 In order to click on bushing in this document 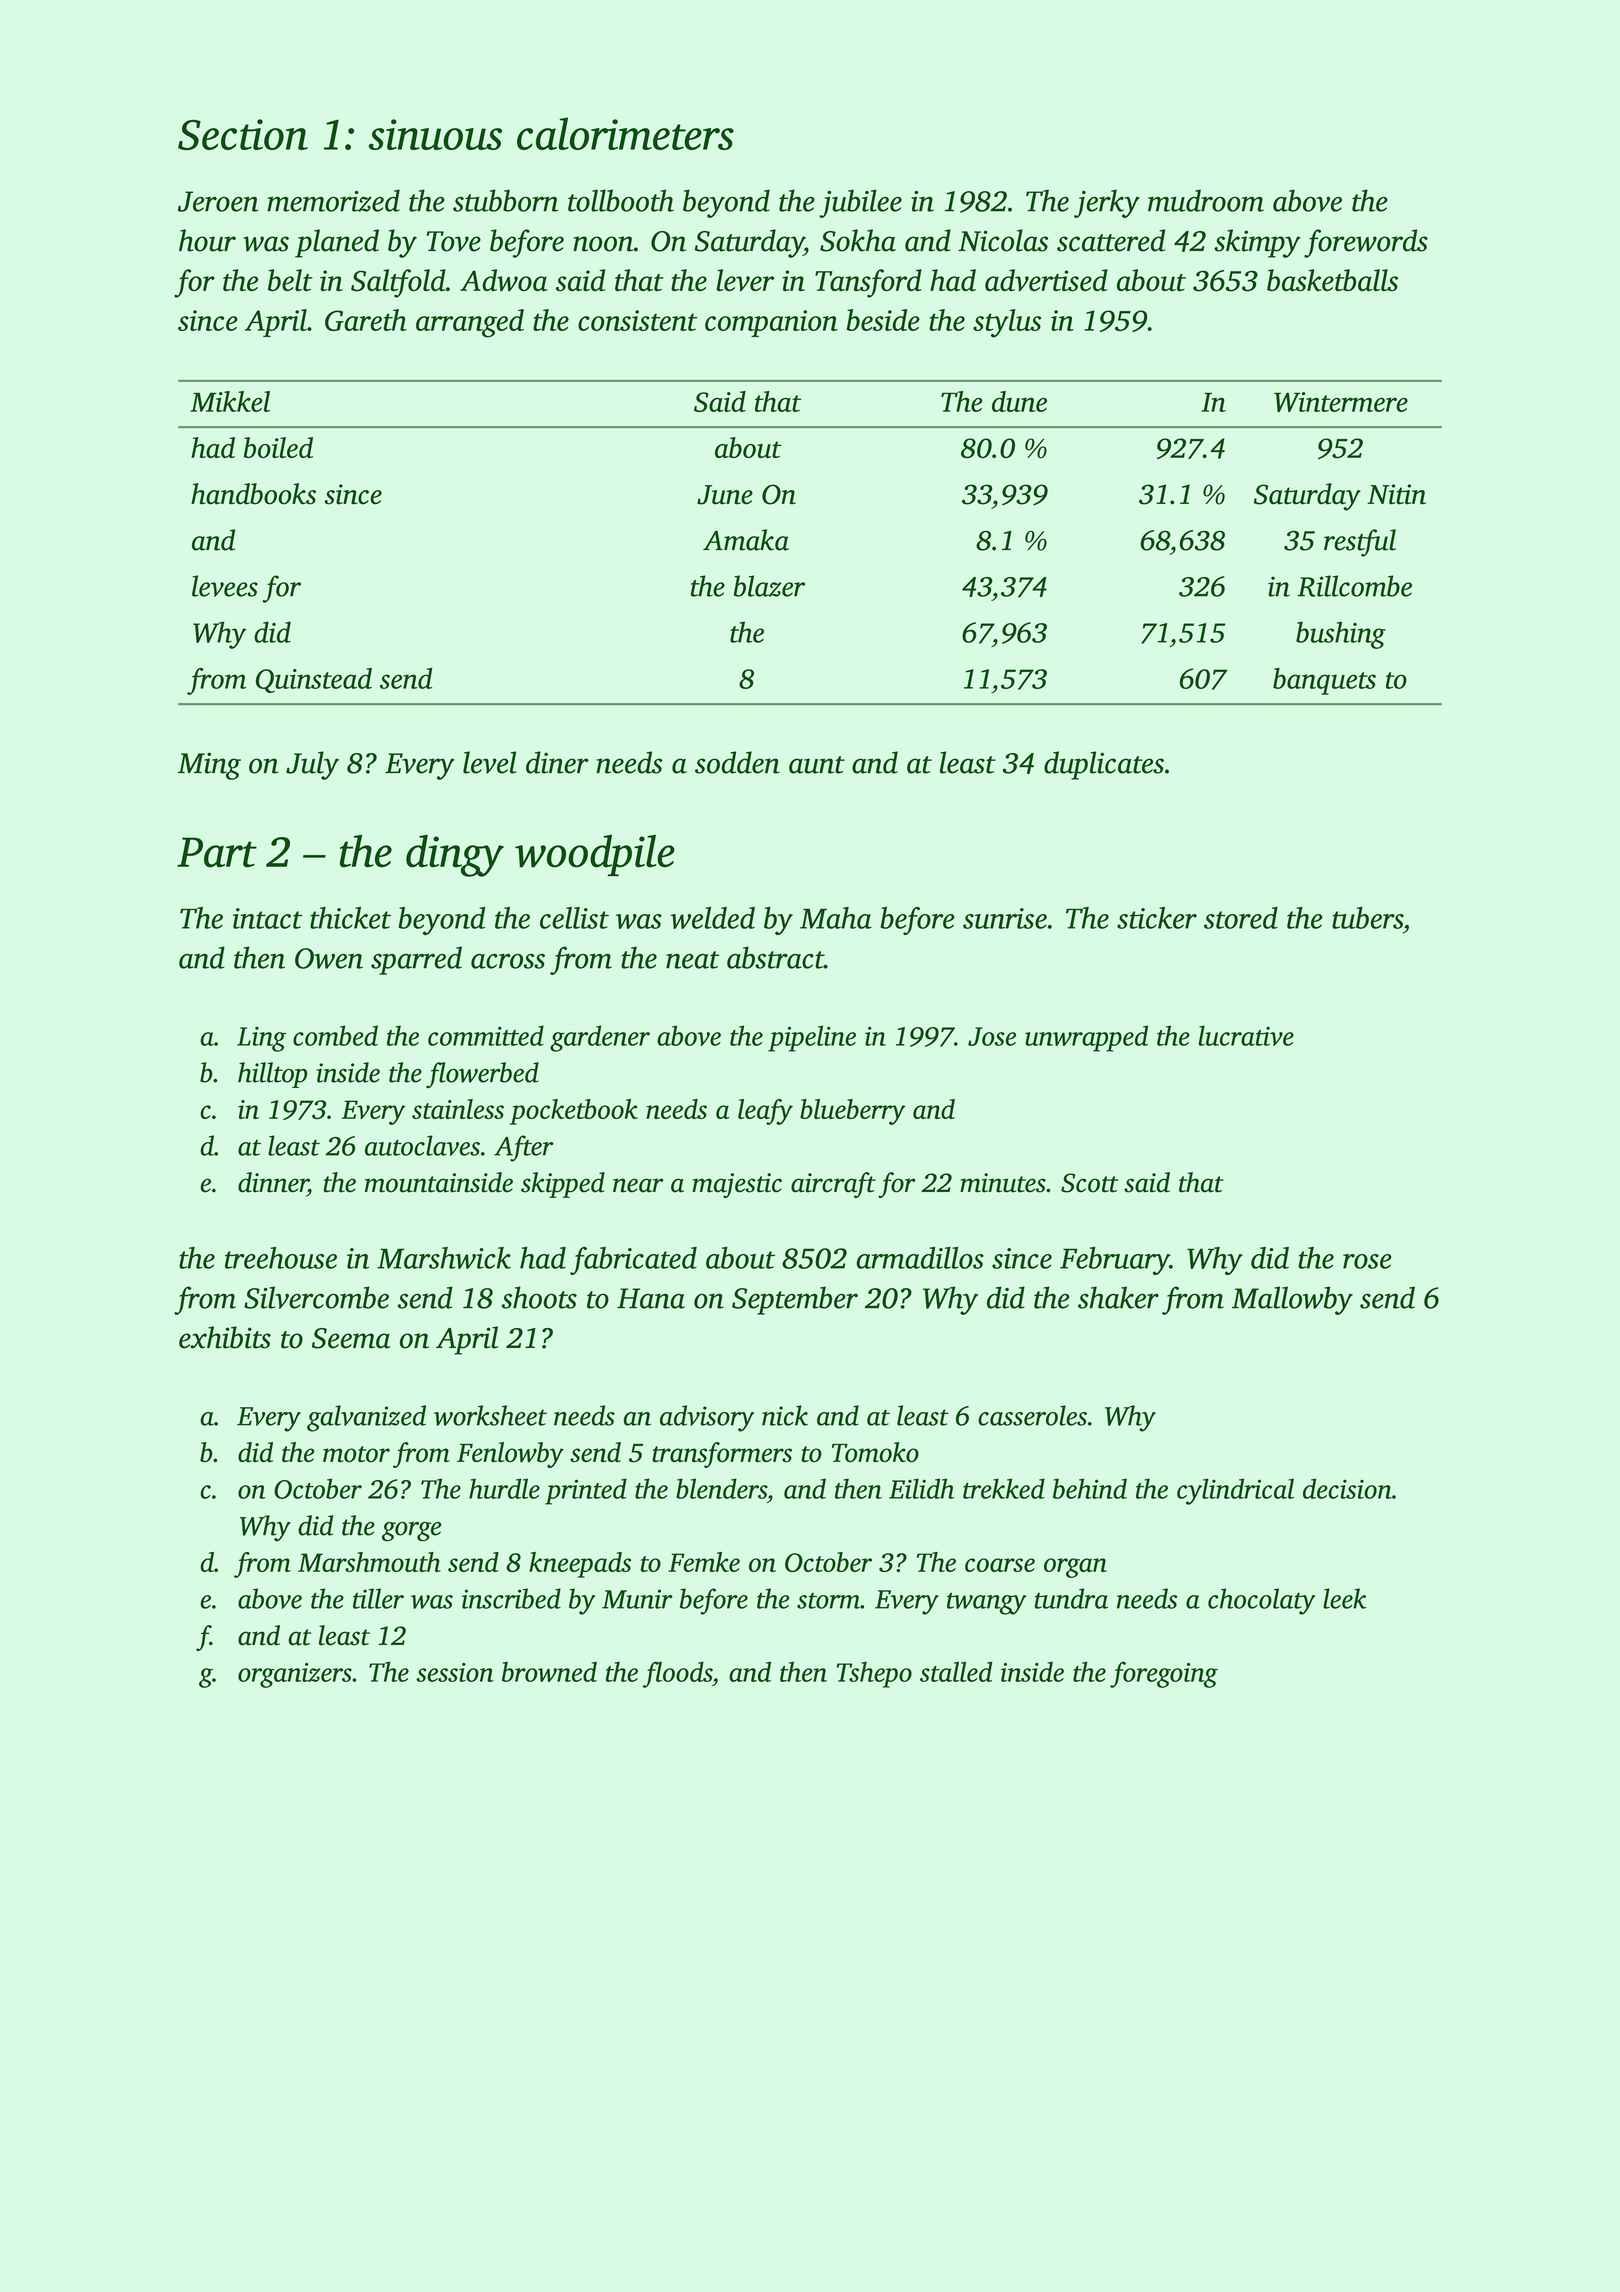, I will do `click(1341, 635)`.
